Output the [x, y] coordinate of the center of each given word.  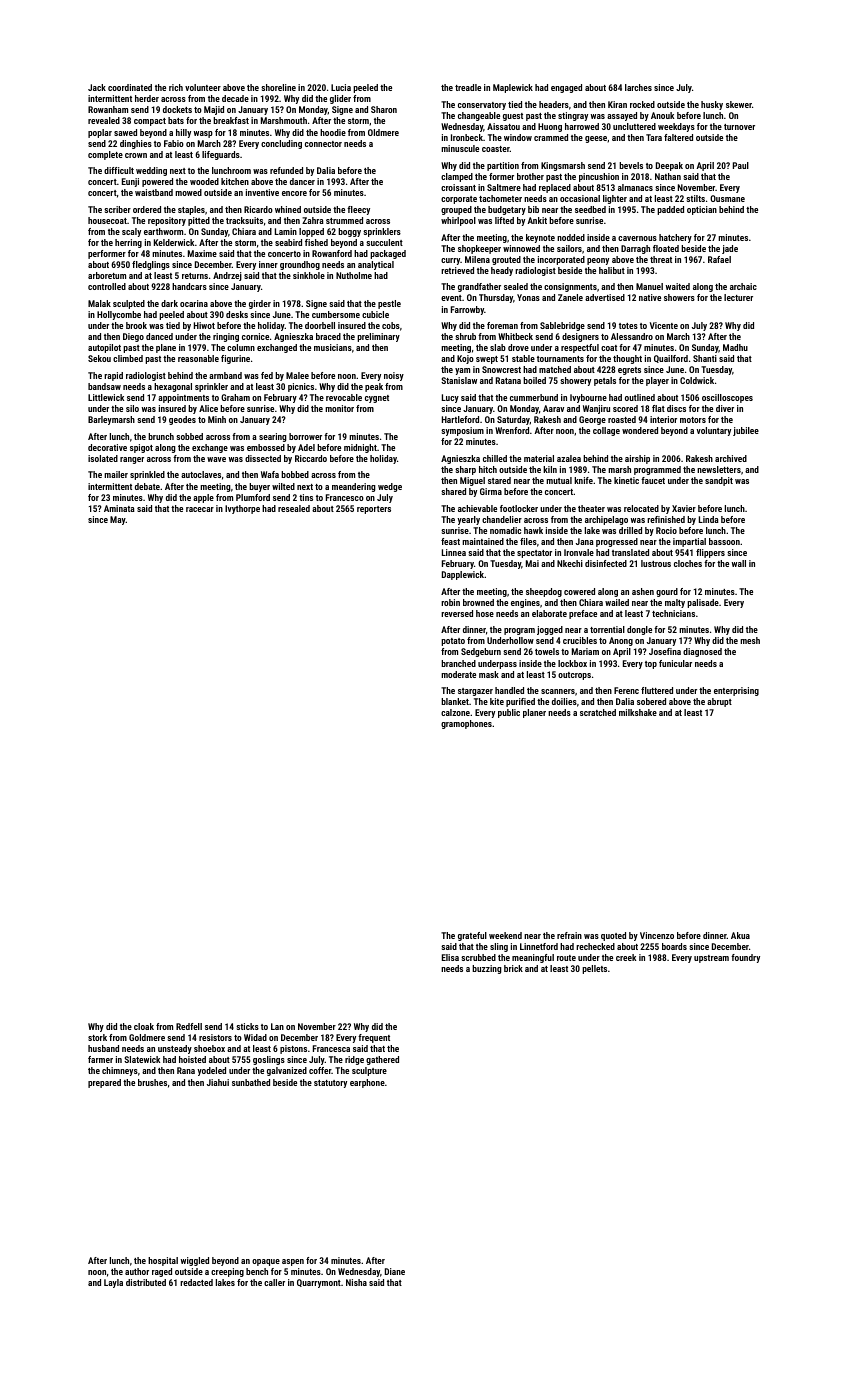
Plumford [253, 497]
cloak [144, 1026]
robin [450, 602]
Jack [97, 87]
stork [97, 1037]
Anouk [662, 115]
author [137, 1271]
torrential [607, 629]
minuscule [460, 148]
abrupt [719, 702]
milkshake [638, 712]
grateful [472, 936]
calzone [455, 712]
